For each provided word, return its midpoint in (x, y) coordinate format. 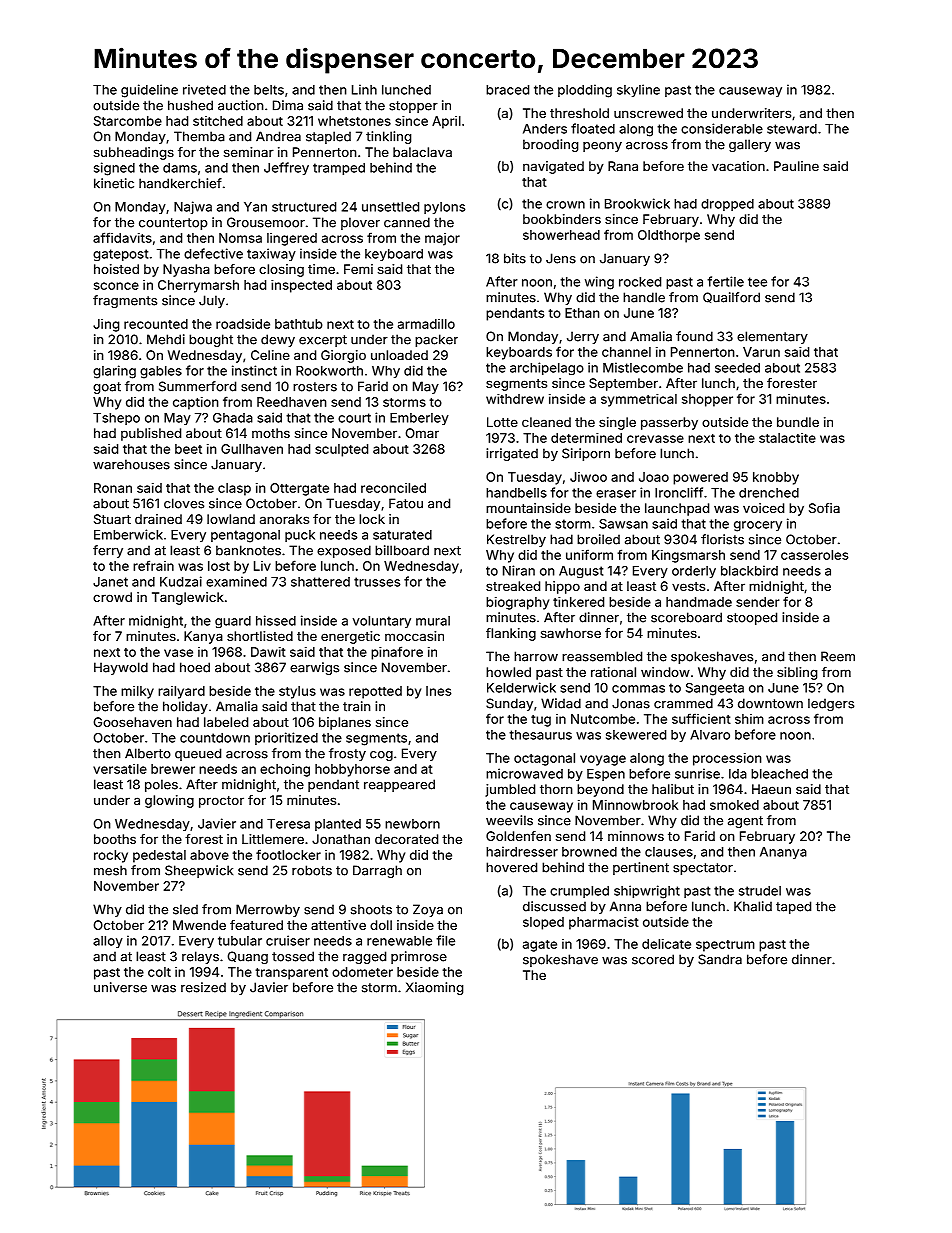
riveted (204, 89)
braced (507, 90)
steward (792, 129)
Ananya (783, 853)
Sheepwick (199, 871)
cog (381, 756)
